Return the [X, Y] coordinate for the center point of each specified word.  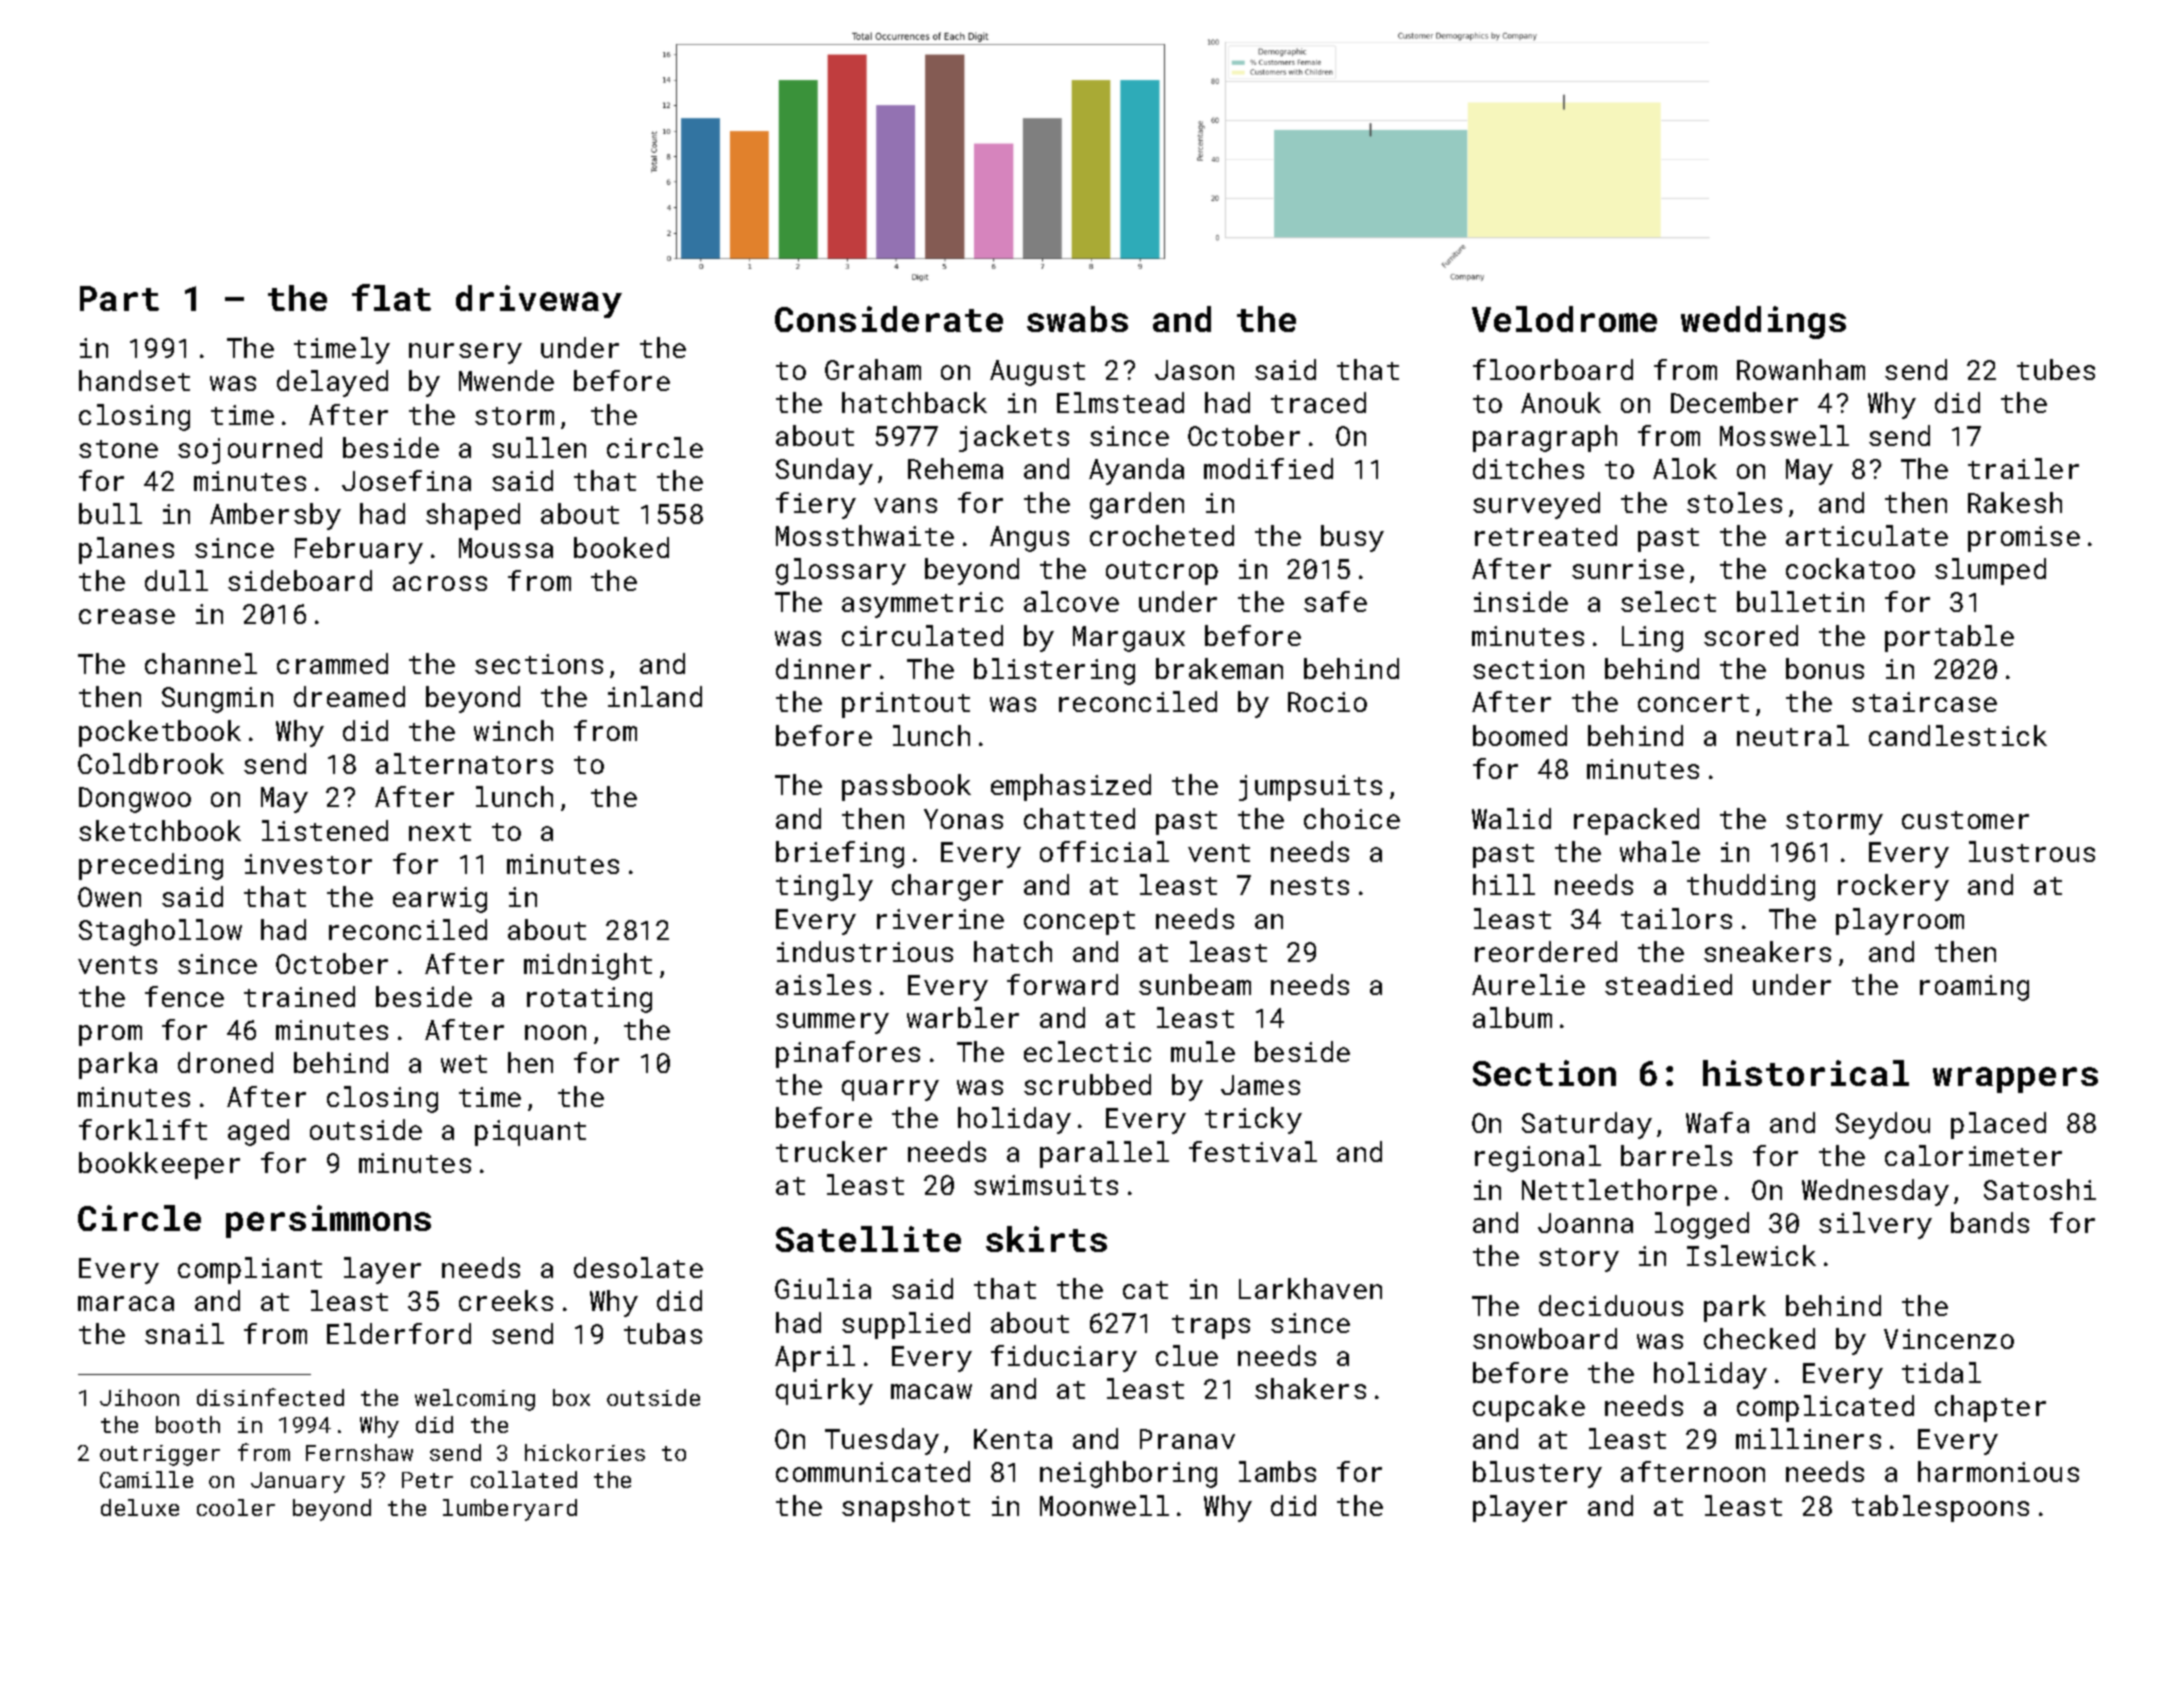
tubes [2056, 369]
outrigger [160, 1455]
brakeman [1219, 668]
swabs [1077, 319]
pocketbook [160, 733]
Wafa [1717, 1122]
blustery [1537, 1474]
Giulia [823, 1288]
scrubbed [1087, 1084]
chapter [1990, 1408]
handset [134, 380]
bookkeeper [159, 1165]
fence [184, 996]
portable [1949, 638]
